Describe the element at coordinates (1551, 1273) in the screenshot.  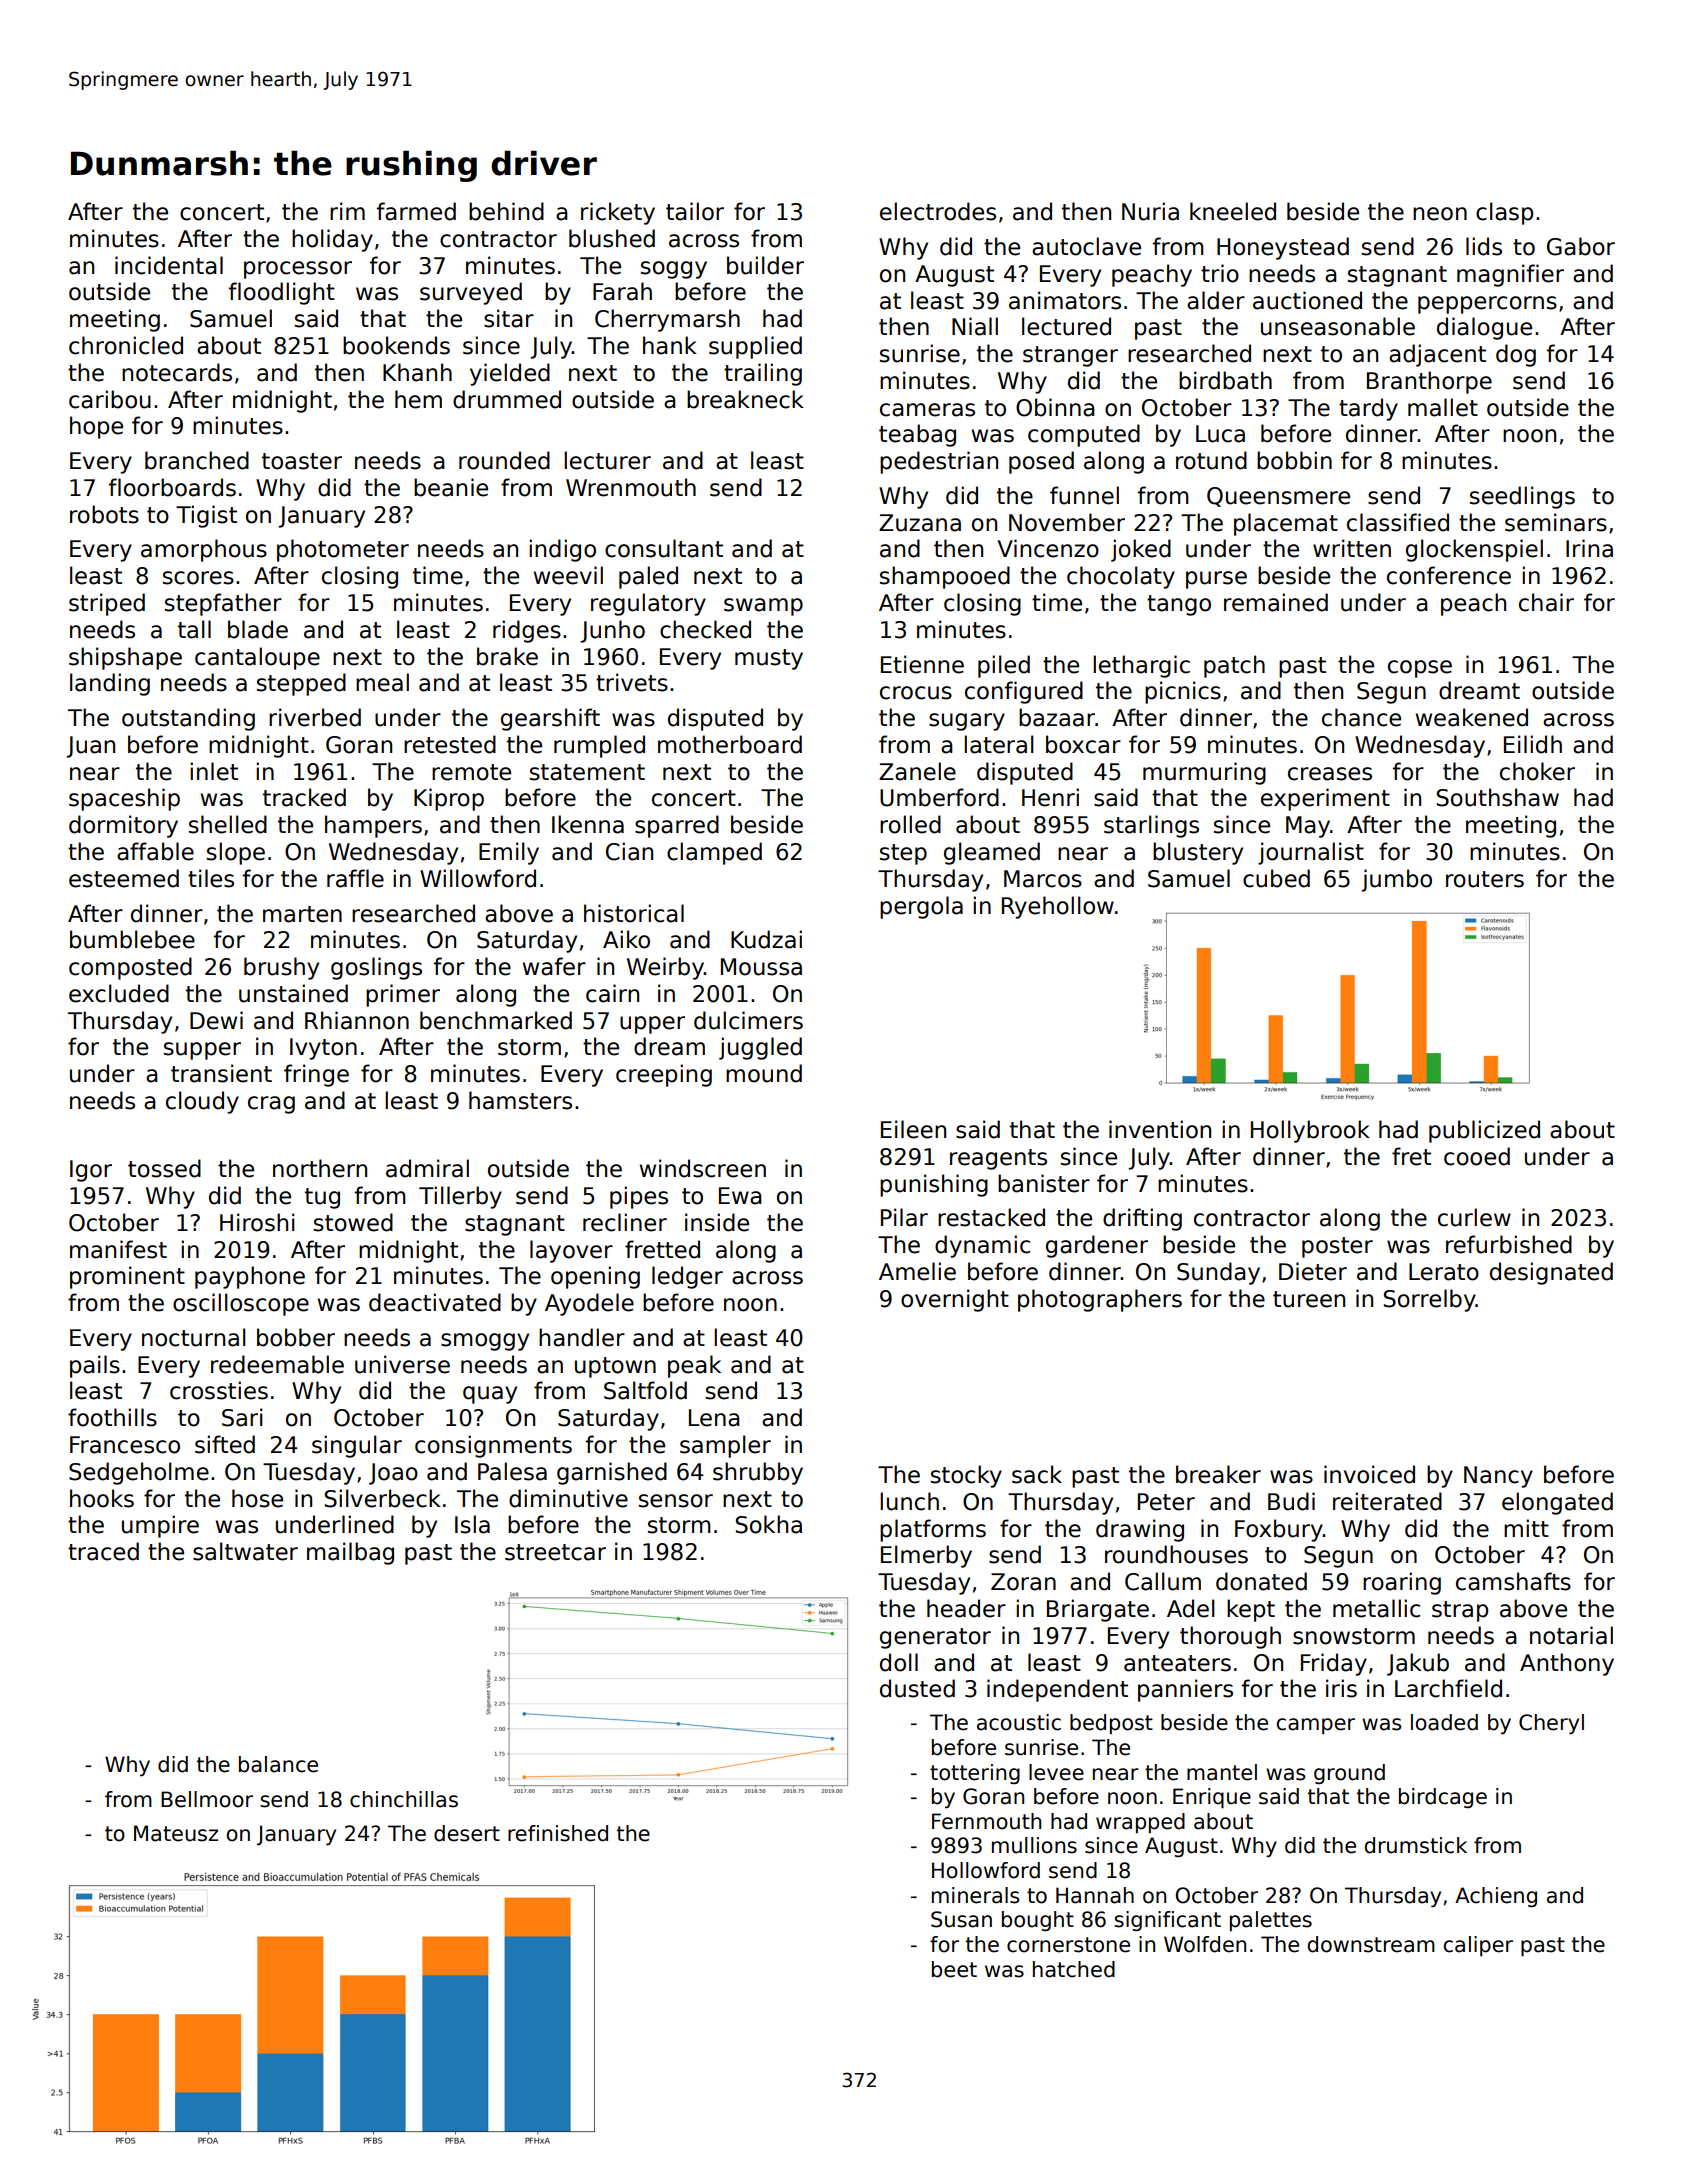
I see `designated` at that location.
